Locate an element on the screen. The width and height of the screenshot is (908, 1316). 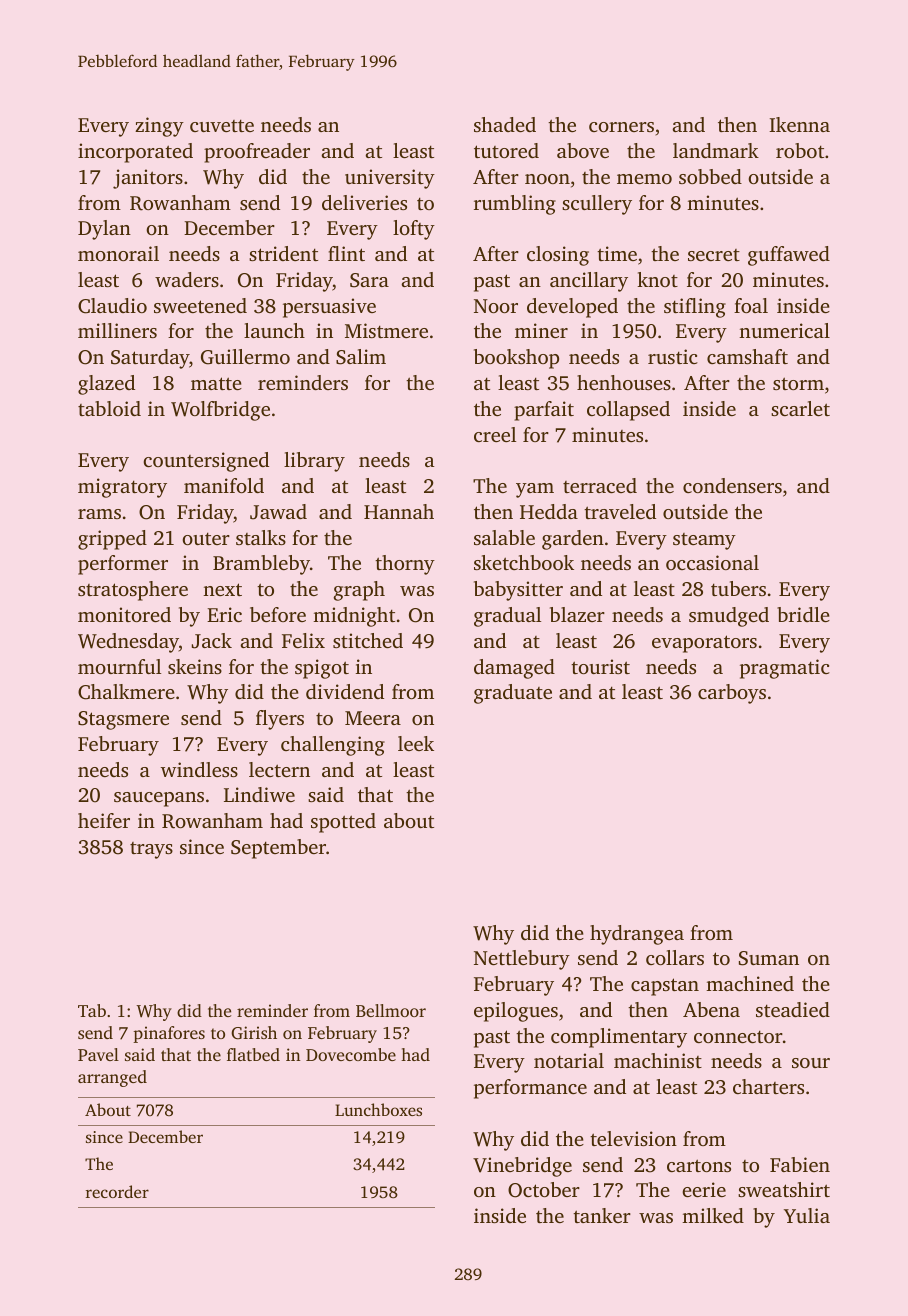
collapsed is located at coordinates (628, 411).
